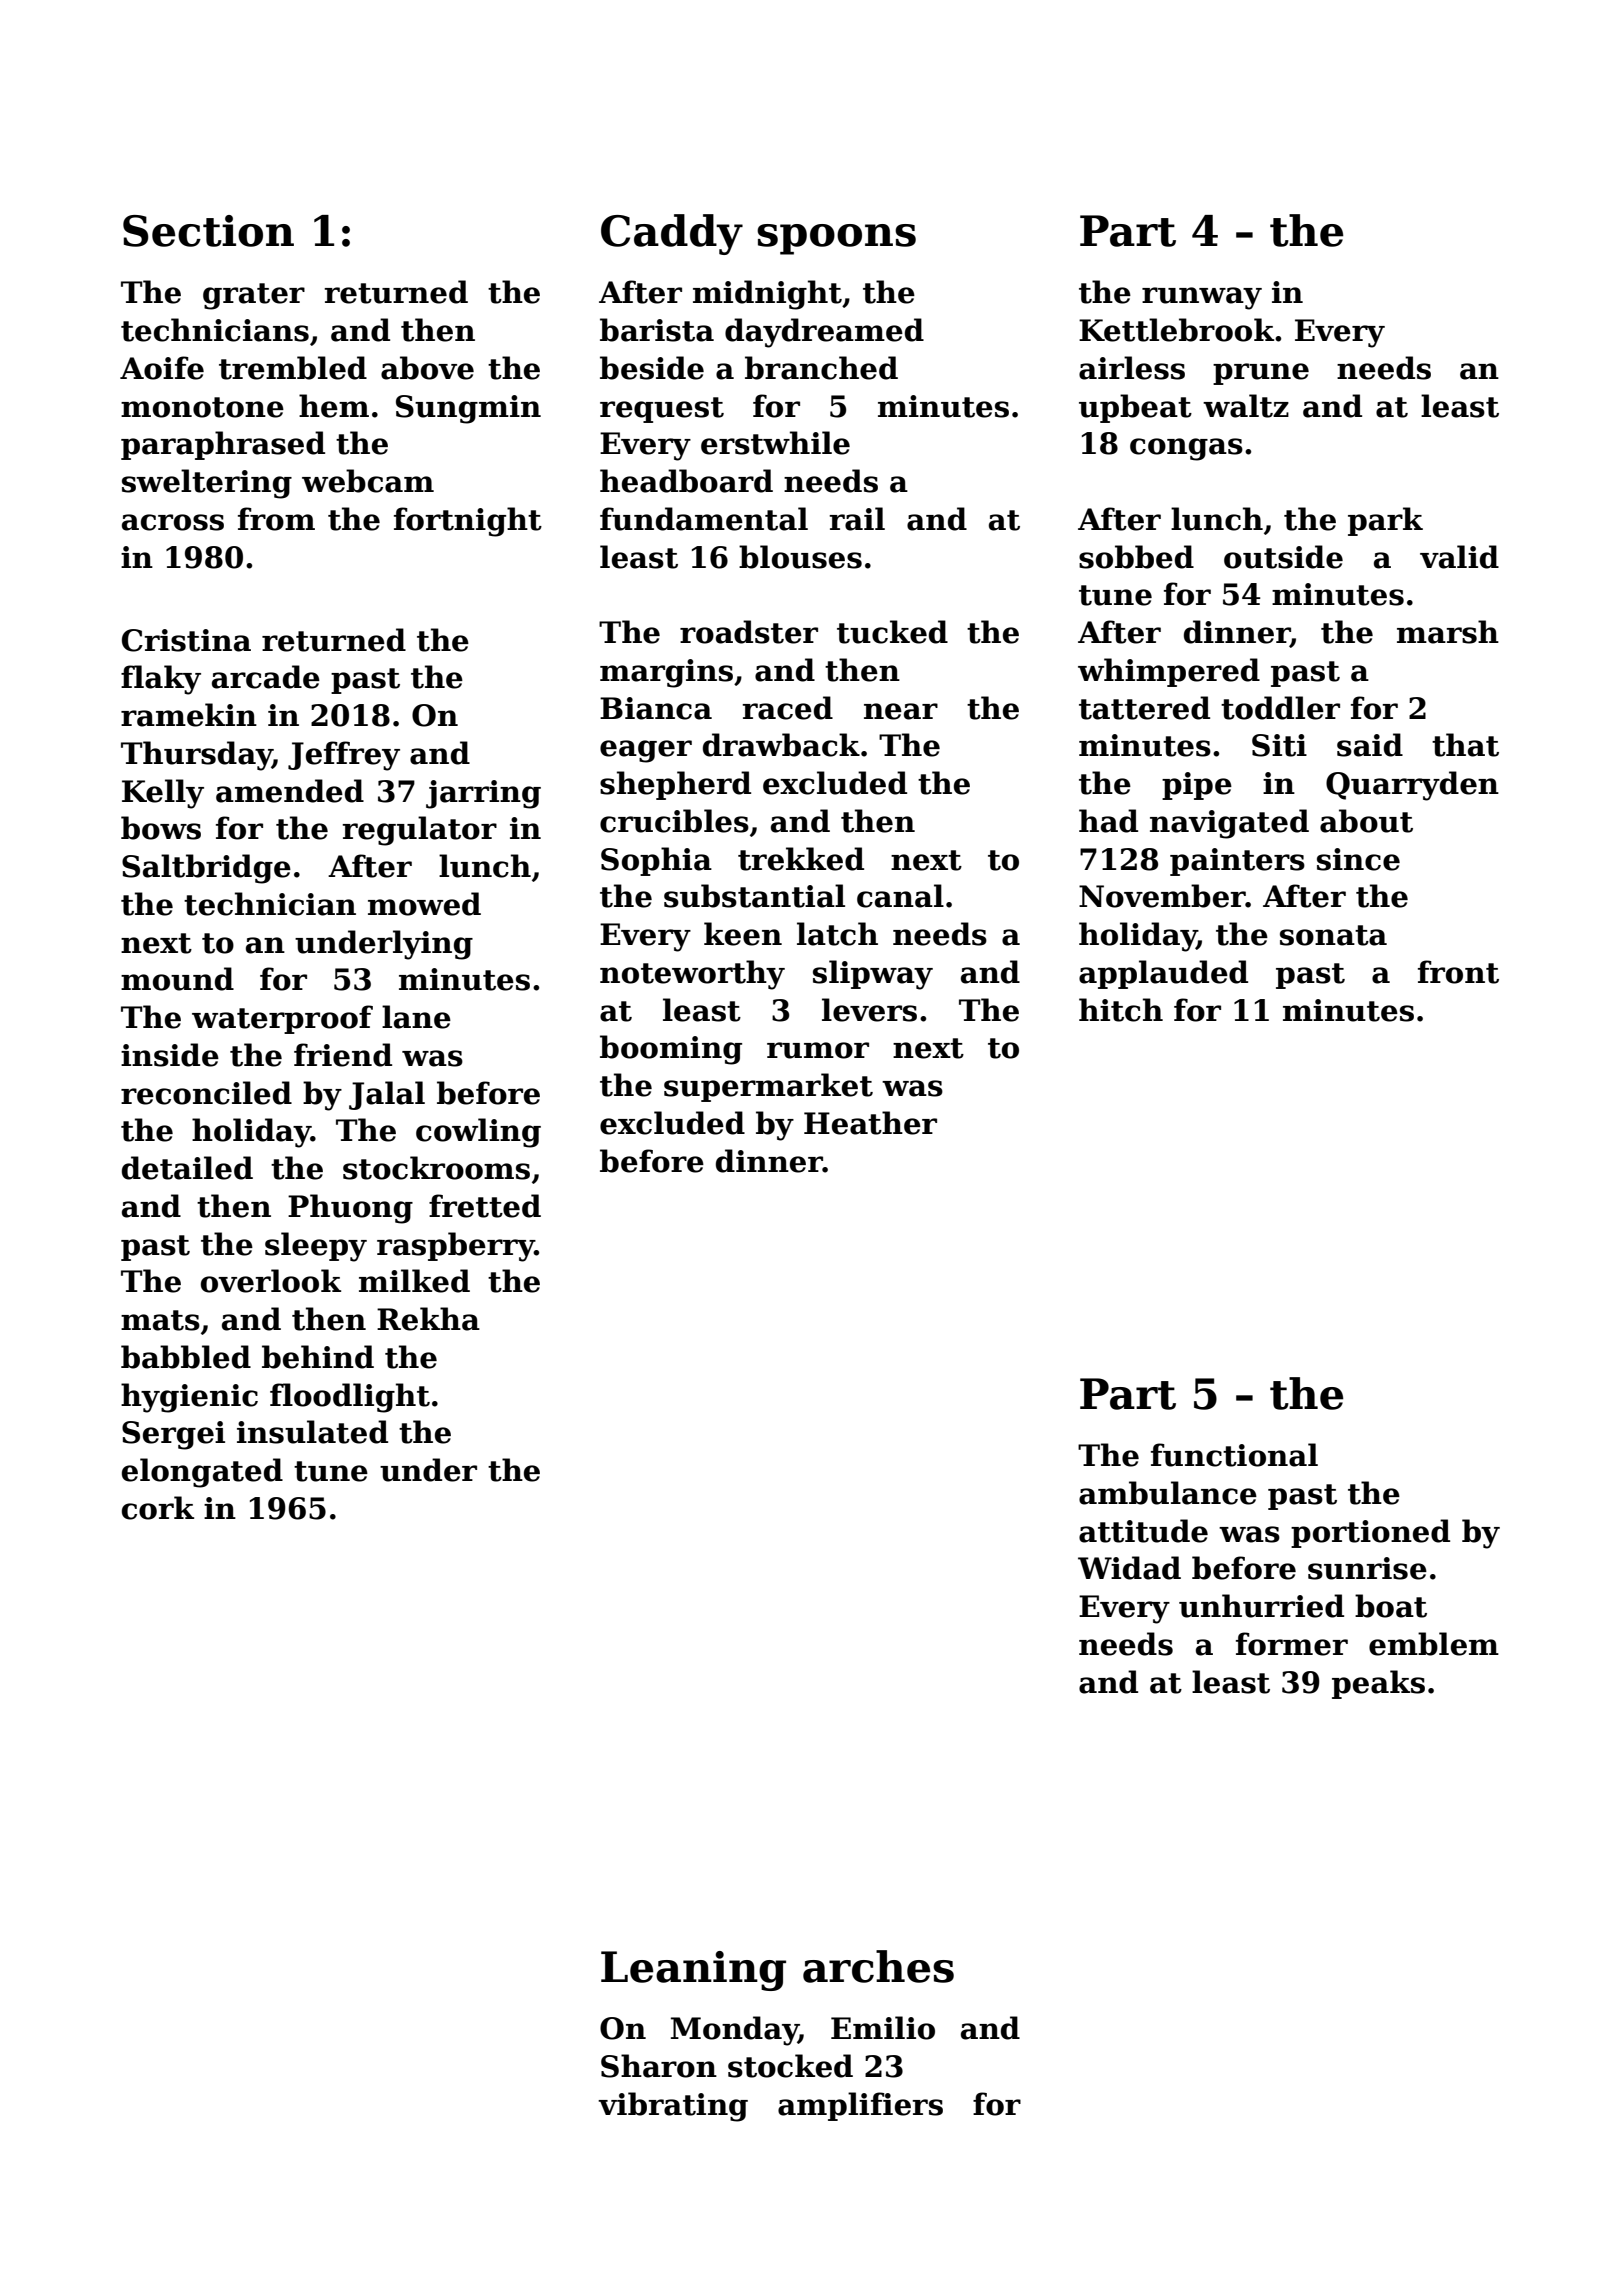 Image resolution: width=1620 pixels, height=2292 pixels. What do you see at coordinates (857, 519) in the page?
I see `rail` at bounding box center [857, 519].
